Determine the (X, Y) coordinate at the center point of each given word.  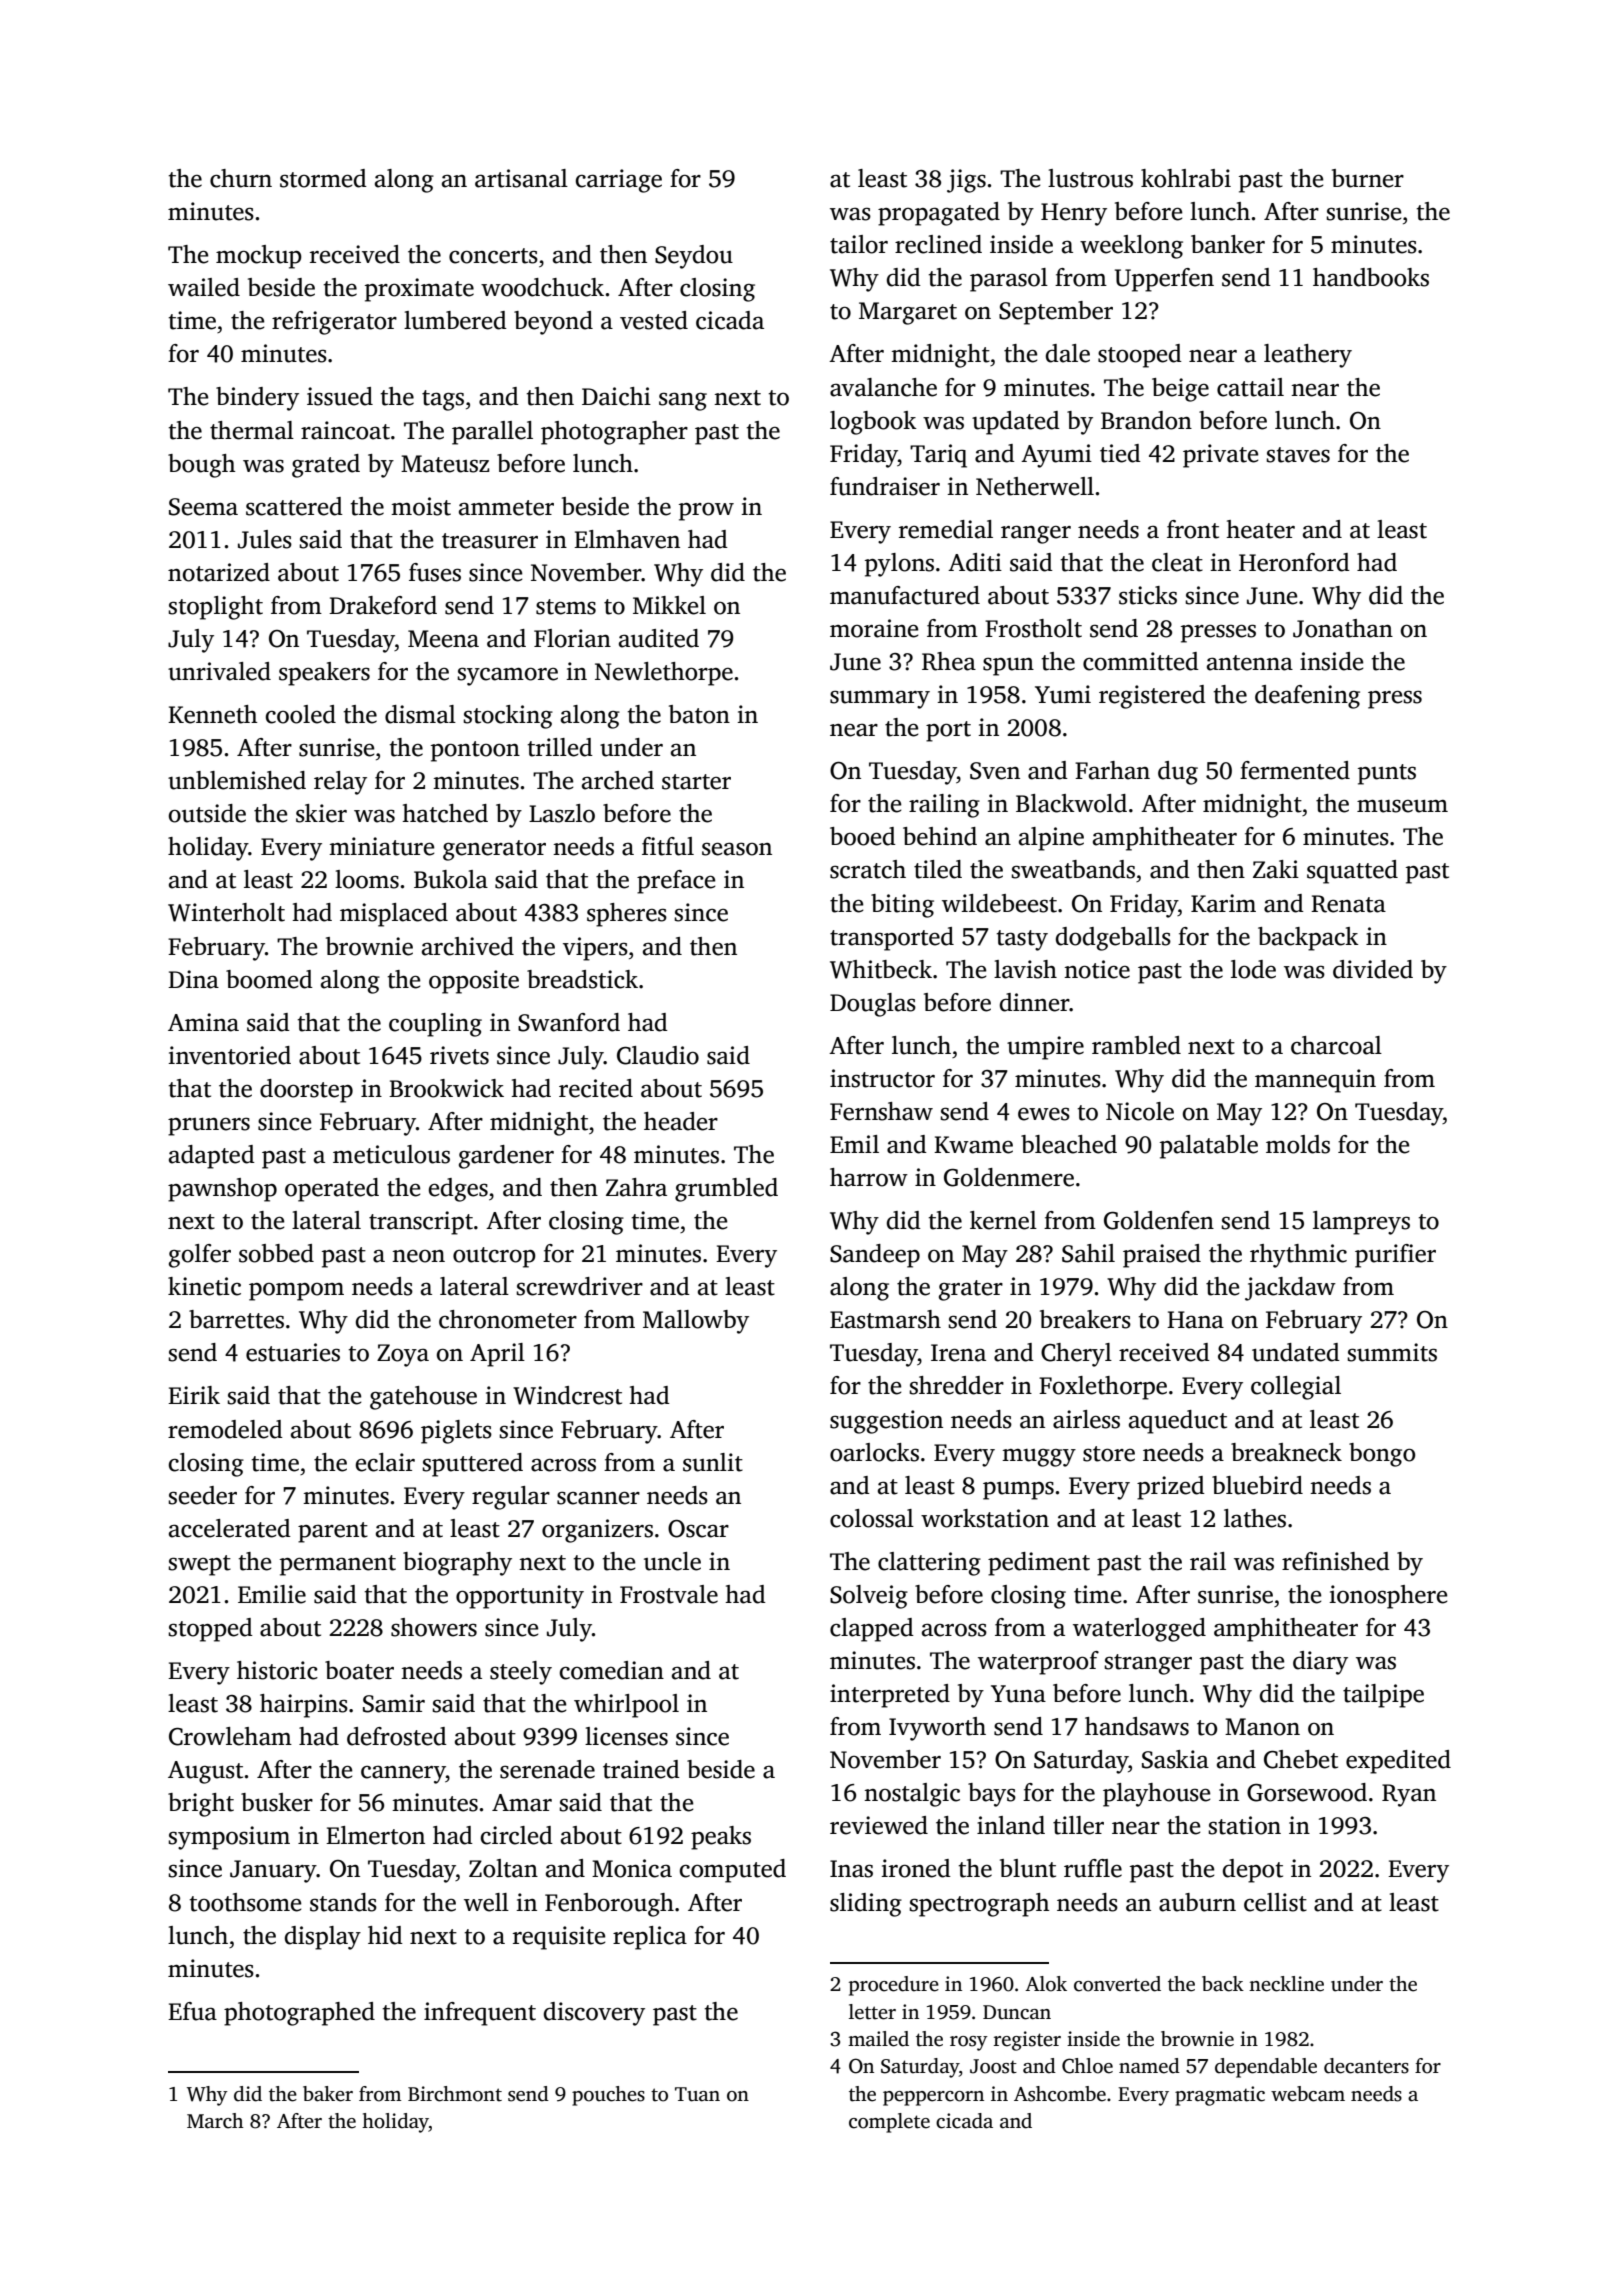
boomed (269, 979)
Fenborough (609, 1905)
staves (1298, 455)
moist (421, 506)
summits (1392, 1352)
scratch (868, 869)
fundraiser (885, 486)
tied (1120, 453)
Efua (192, 2011)
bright (201, 1805)
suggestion (886, 1422)
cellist (1275, 1902)
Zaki (1276, 869)
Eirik (194, 1395)
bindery (257, 399)
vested (654, 320)
